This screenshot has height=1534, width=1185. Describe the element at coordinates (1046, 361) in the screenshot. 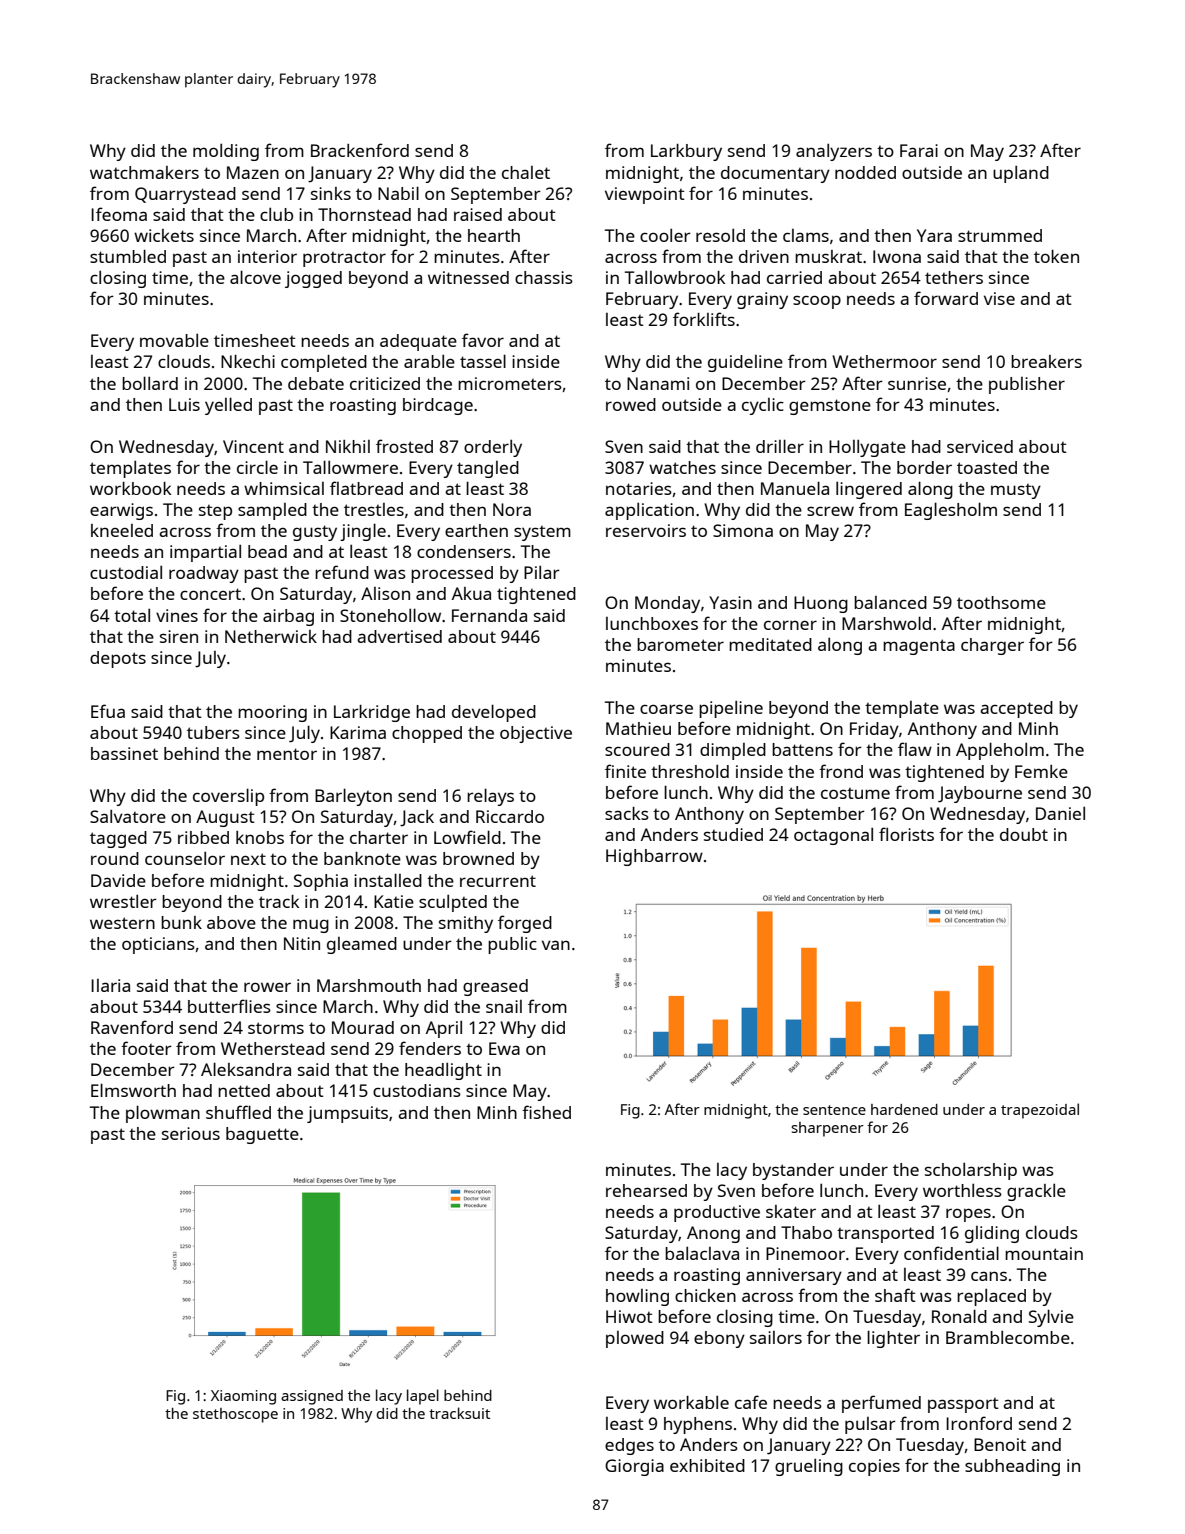

I see `breakers` at that location.
